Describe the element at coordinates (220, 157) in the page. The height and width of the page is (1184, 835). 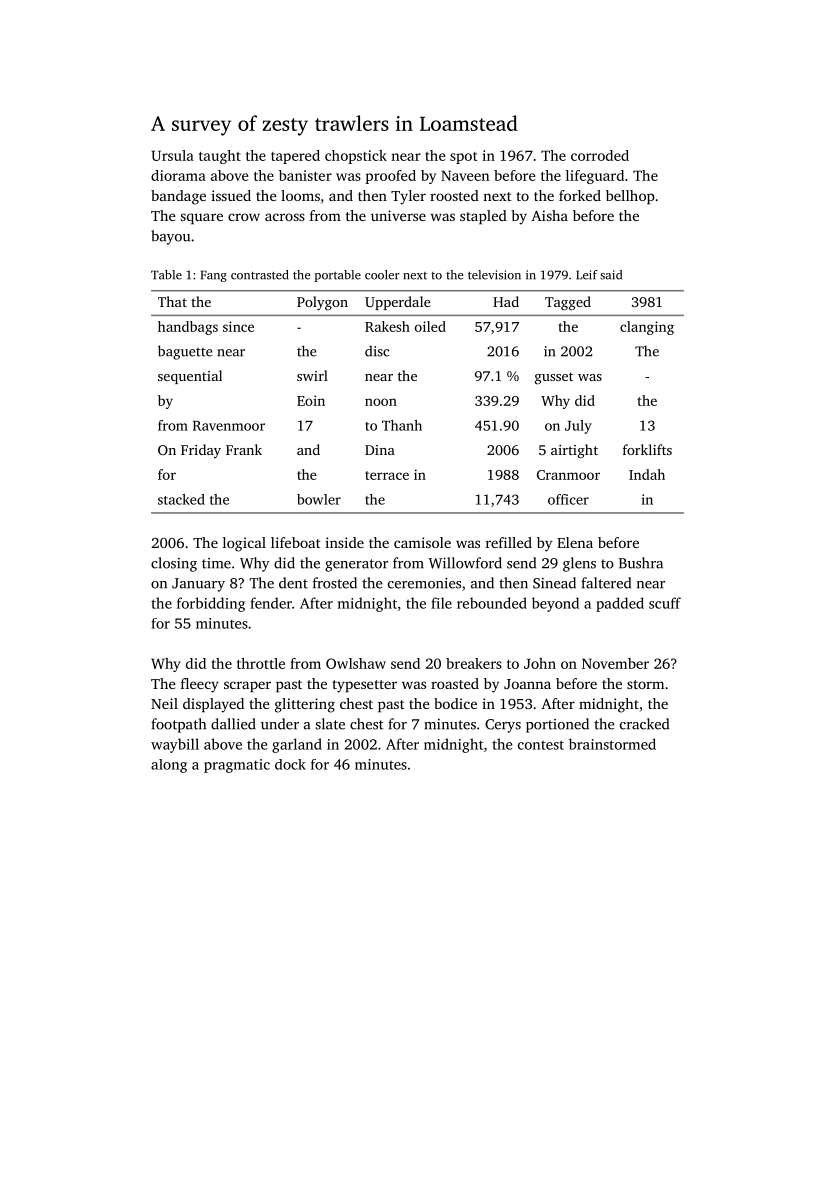
I see `taught` at that location.
